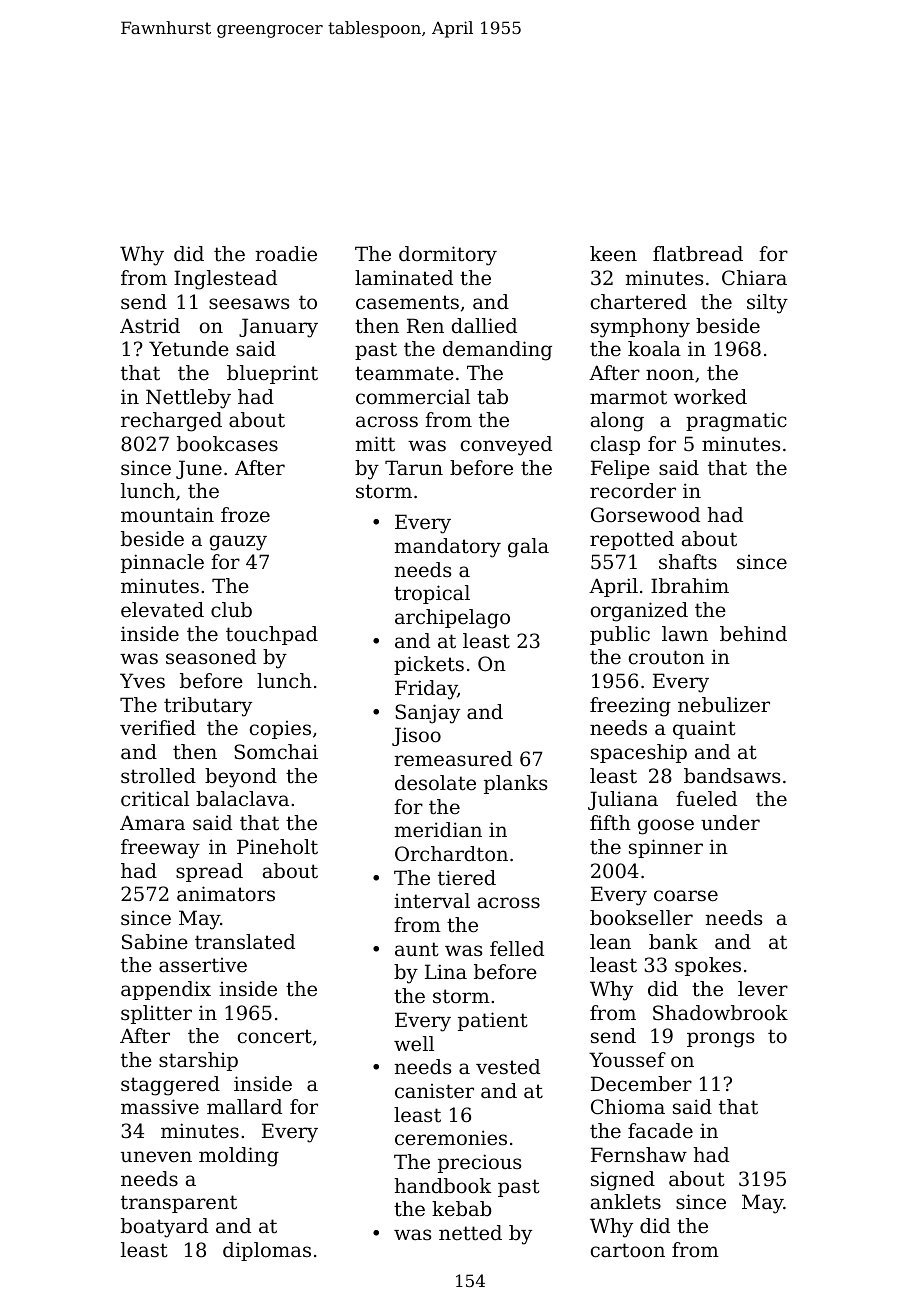 The height and width of the screenshot is (1316, 908). Describe the element at coordinates (688, 562) in the screenshot. I see `shafts` at that location.
